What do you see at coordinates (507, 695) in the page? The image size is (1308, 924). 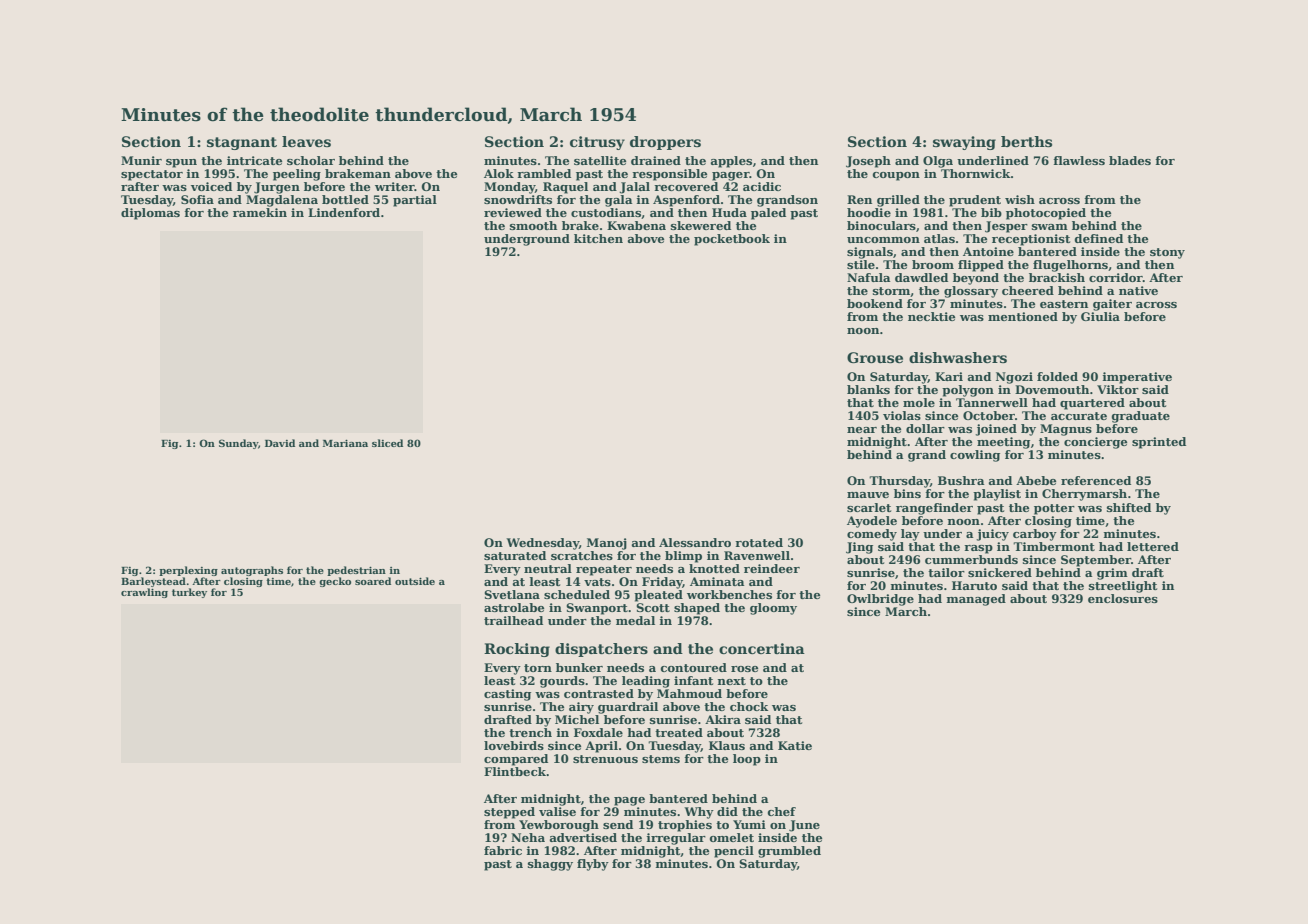 I see `casting` at bounding box center [507, 695].
